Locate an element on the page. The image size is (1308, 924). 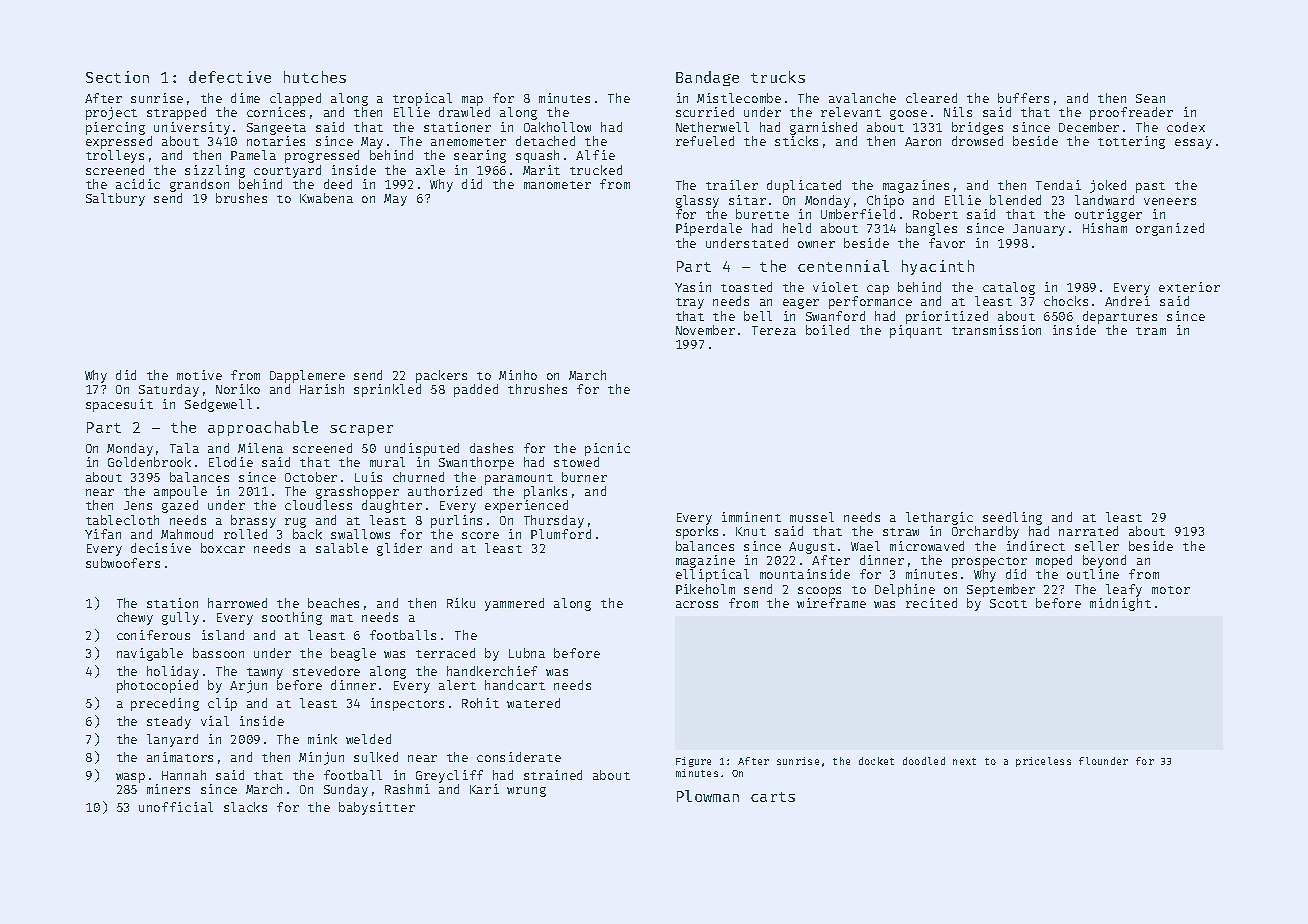
hutches is located at coordinates (315, 77).
